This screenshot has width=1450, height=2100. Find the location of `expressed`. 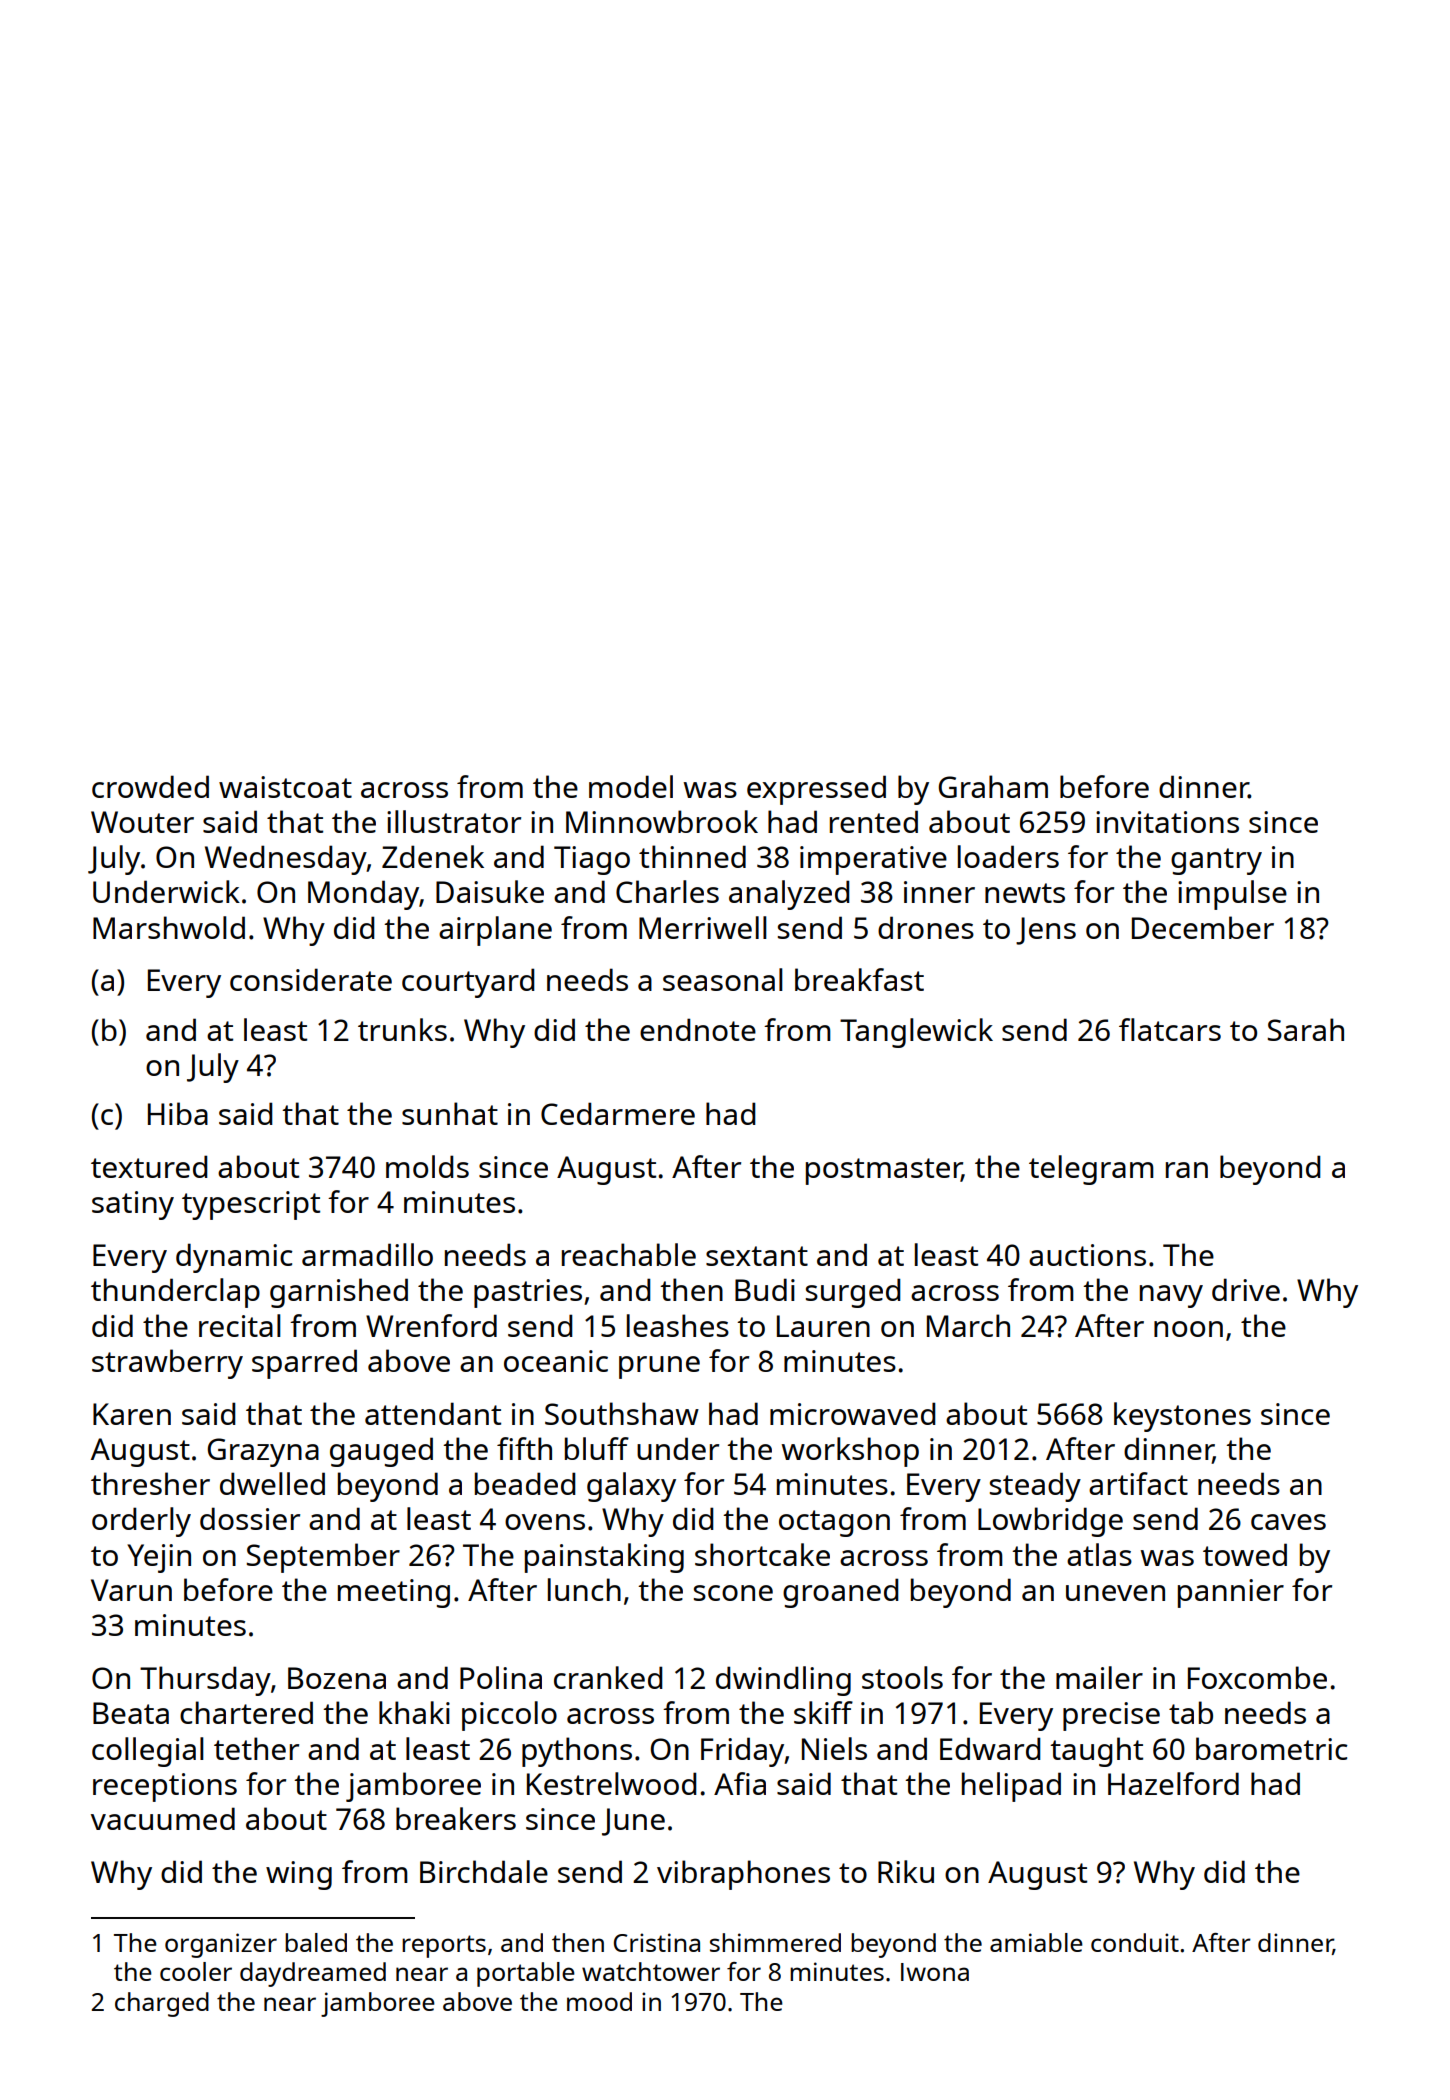

expressed is located at coordinates (816, 790).
